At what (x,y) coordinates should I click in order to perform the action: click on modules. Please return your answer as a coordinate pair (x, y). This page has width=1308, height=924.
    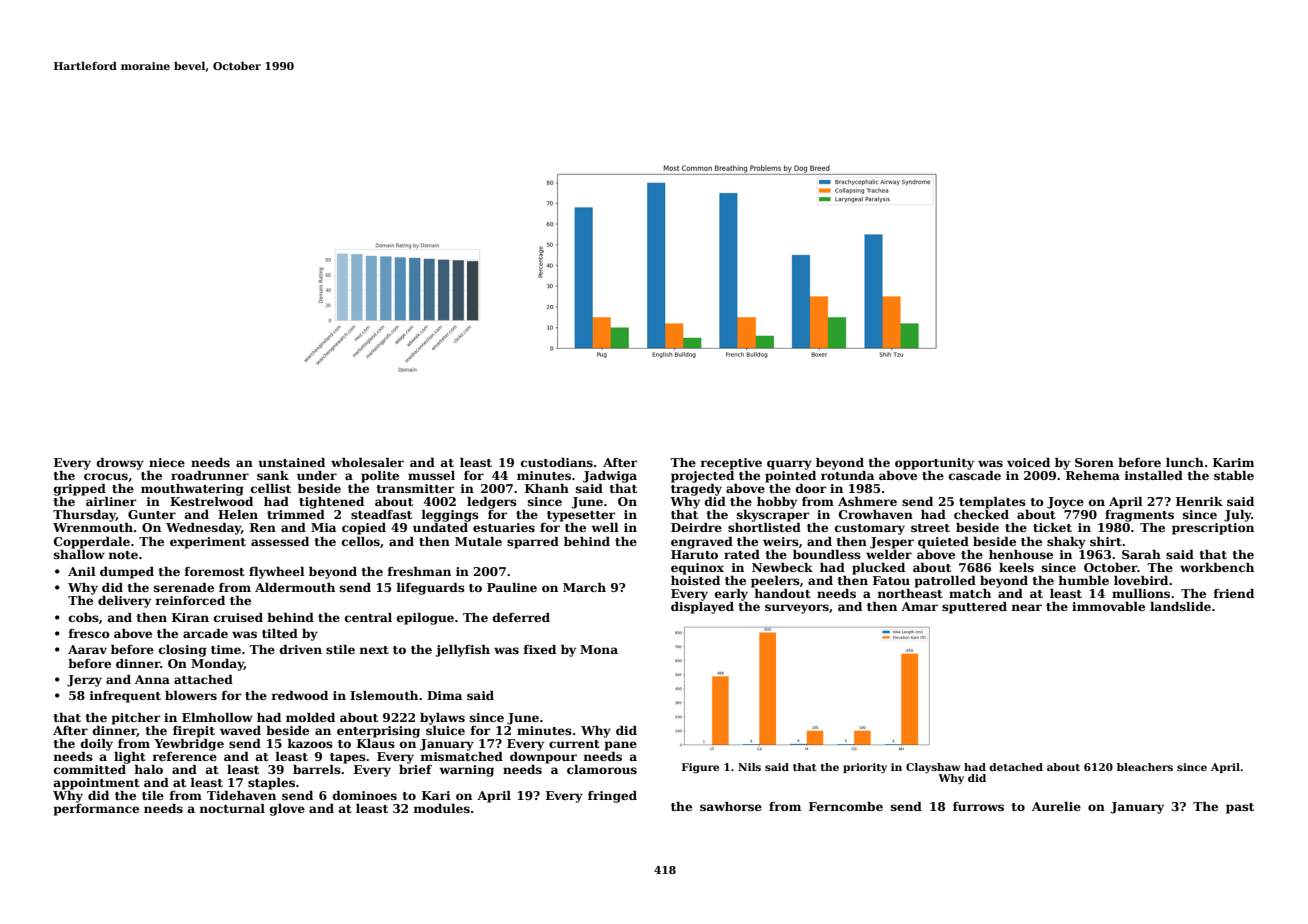
    Looking at the image, I should click on (441, 808).
